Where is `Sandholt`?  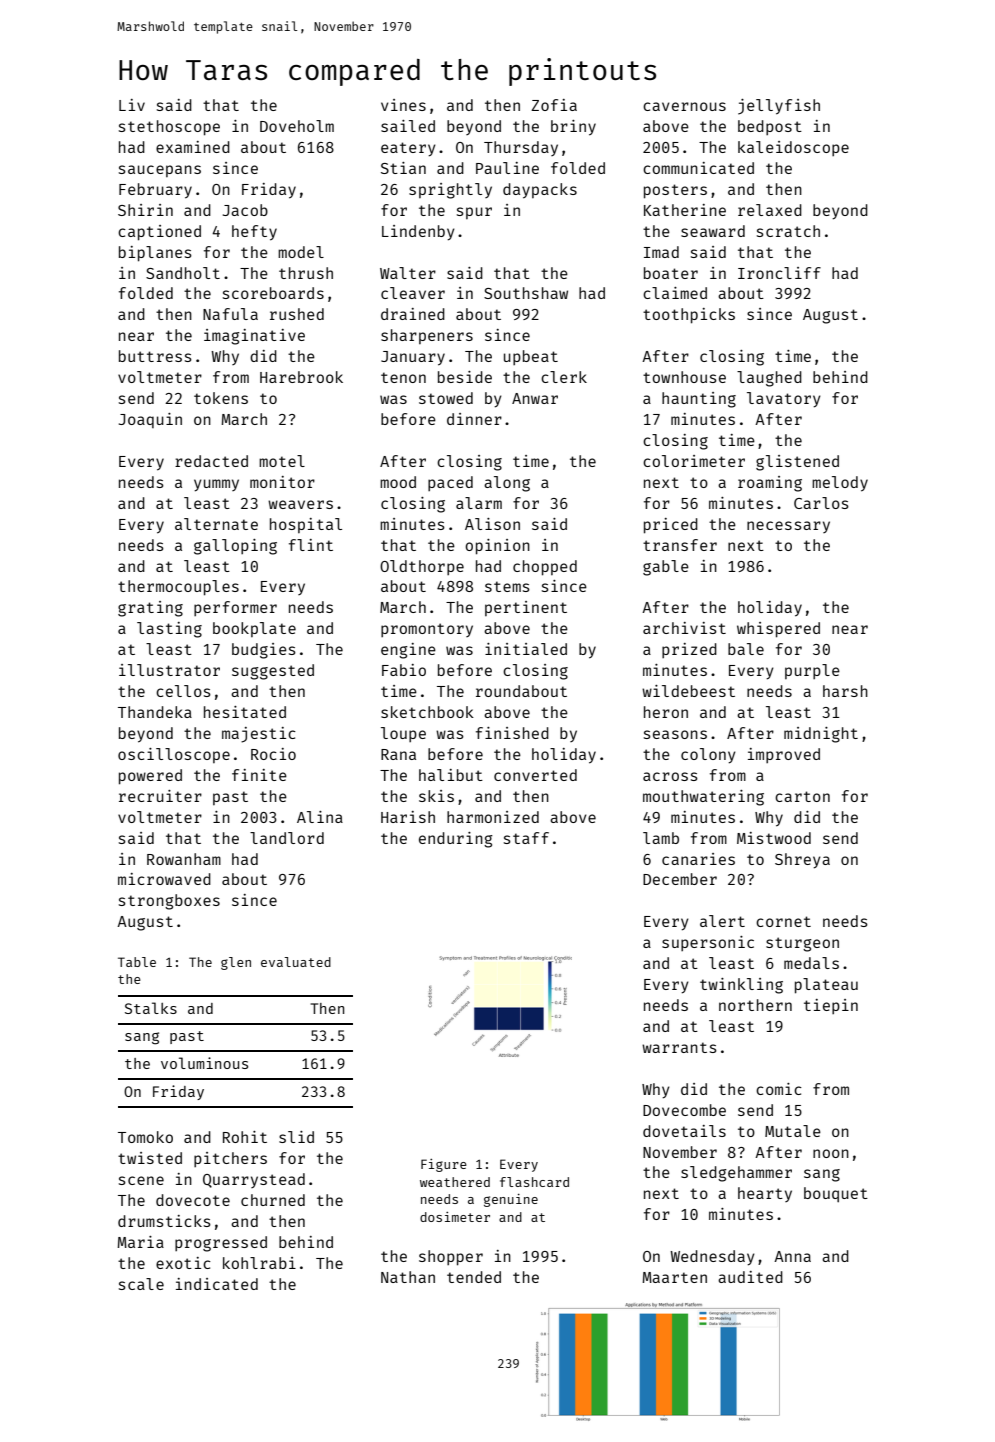
Sandholt is located at coordinates (183, 273).
